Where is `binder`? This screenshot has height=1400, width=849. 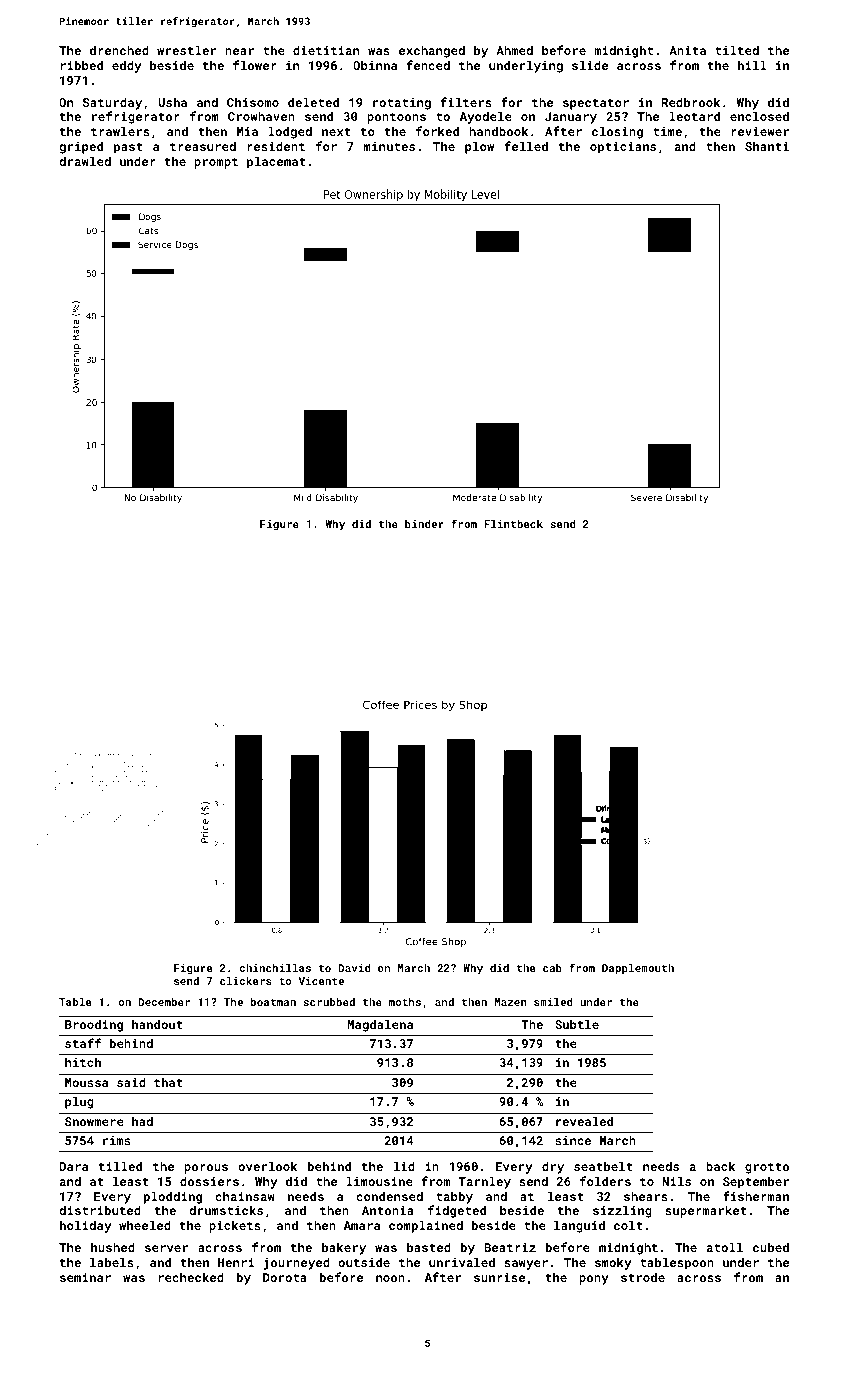
binder is located at coordinates (424, 524).
